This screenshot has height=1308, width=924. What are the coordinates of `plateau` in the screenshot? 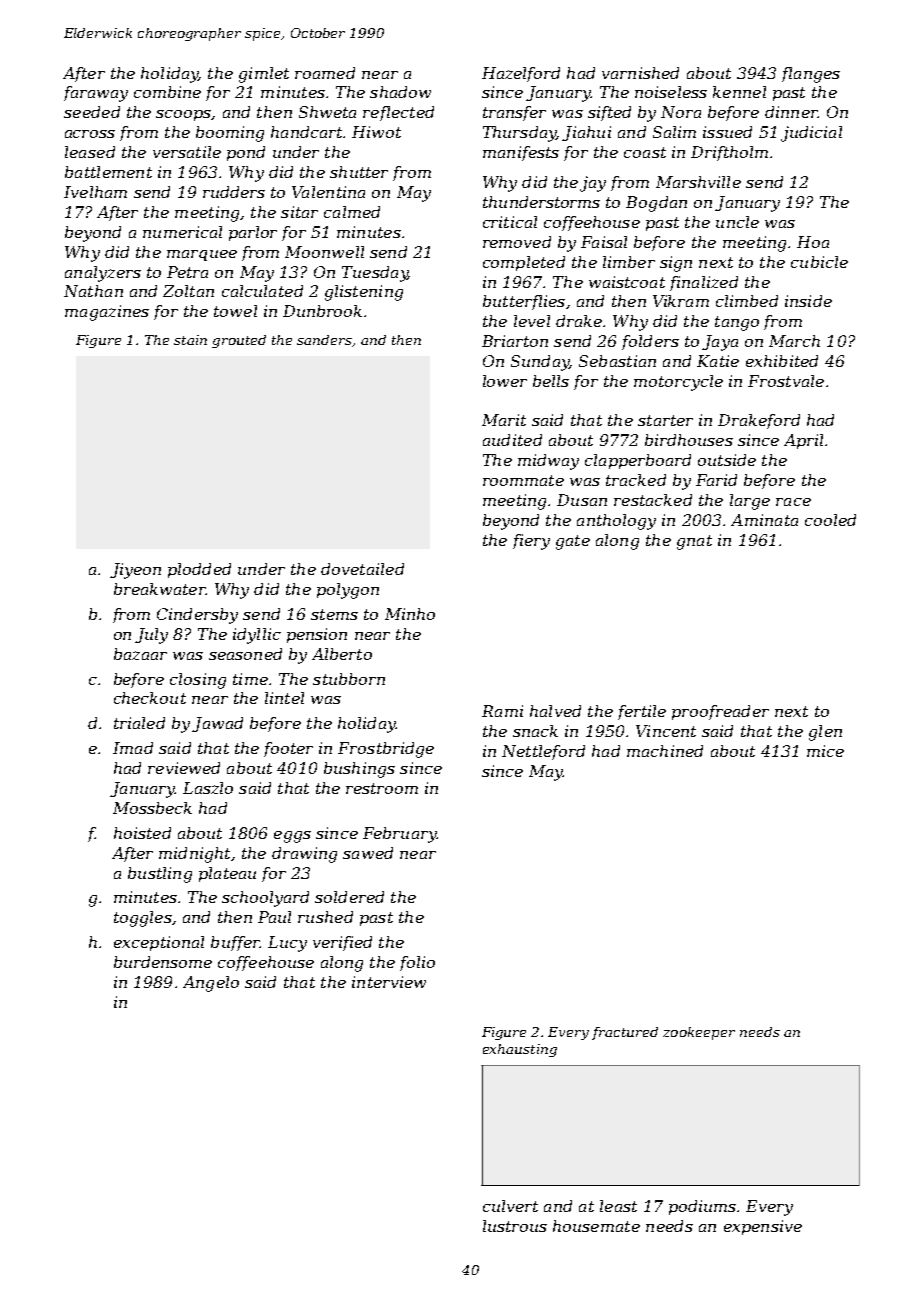 It's located at (227, 874).
